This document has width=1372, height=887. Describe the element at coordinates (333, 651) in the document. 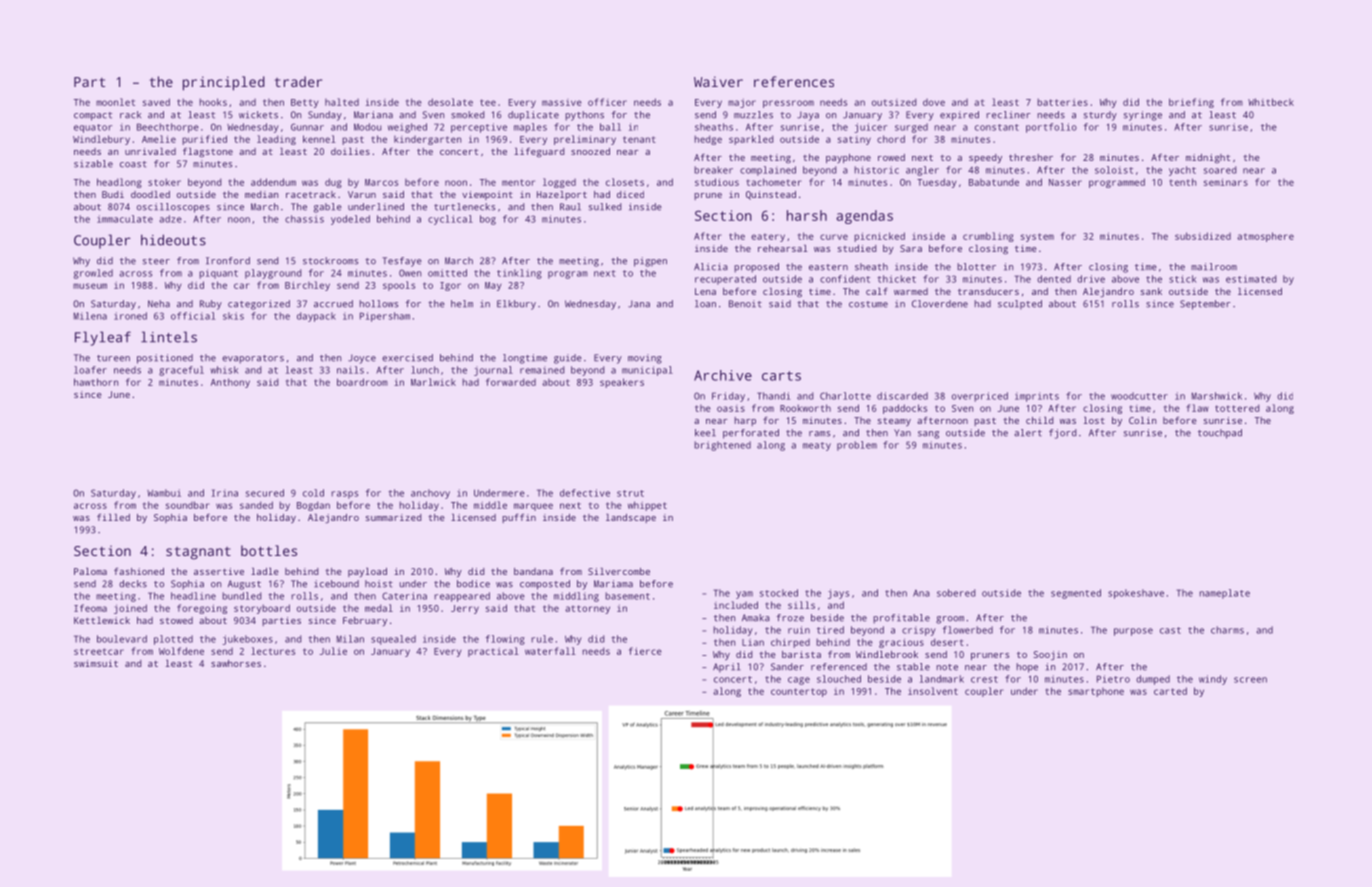

I see `Julie` at that location.
